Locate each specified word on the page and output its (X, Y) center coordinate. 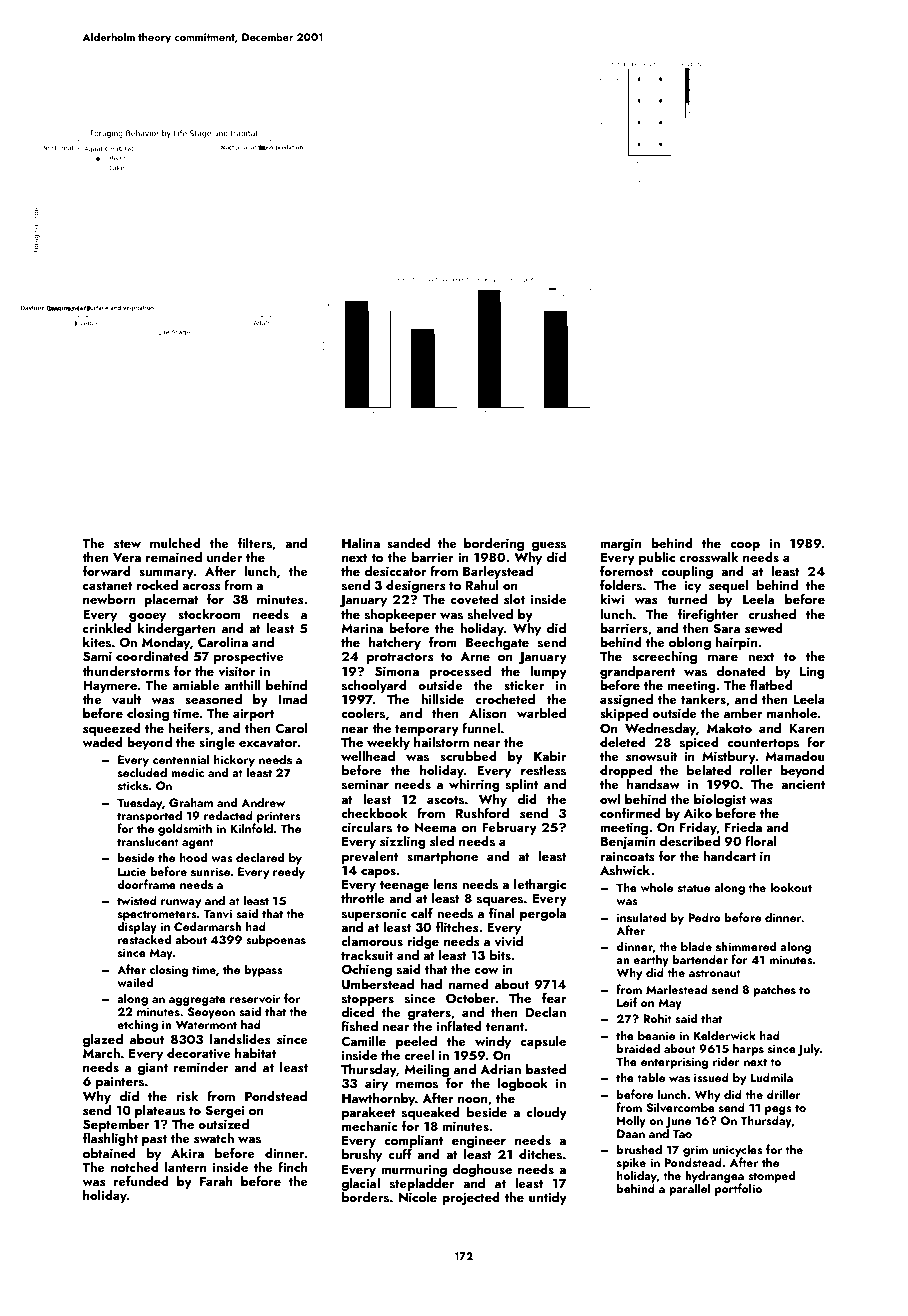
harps (748, 1049)
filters (255, 543)
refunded (141, 1180)
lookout (791, 887)
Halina (361, 543)
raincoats (627, 856)
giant (153, 1069)
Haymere (110, 687)
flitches (457, 926)
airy (376, 1085)
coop (745, 546)
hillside (442, 699)
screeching (664, 657)
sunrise (210, 871)
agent (198, 843)
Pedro (704, 917)
